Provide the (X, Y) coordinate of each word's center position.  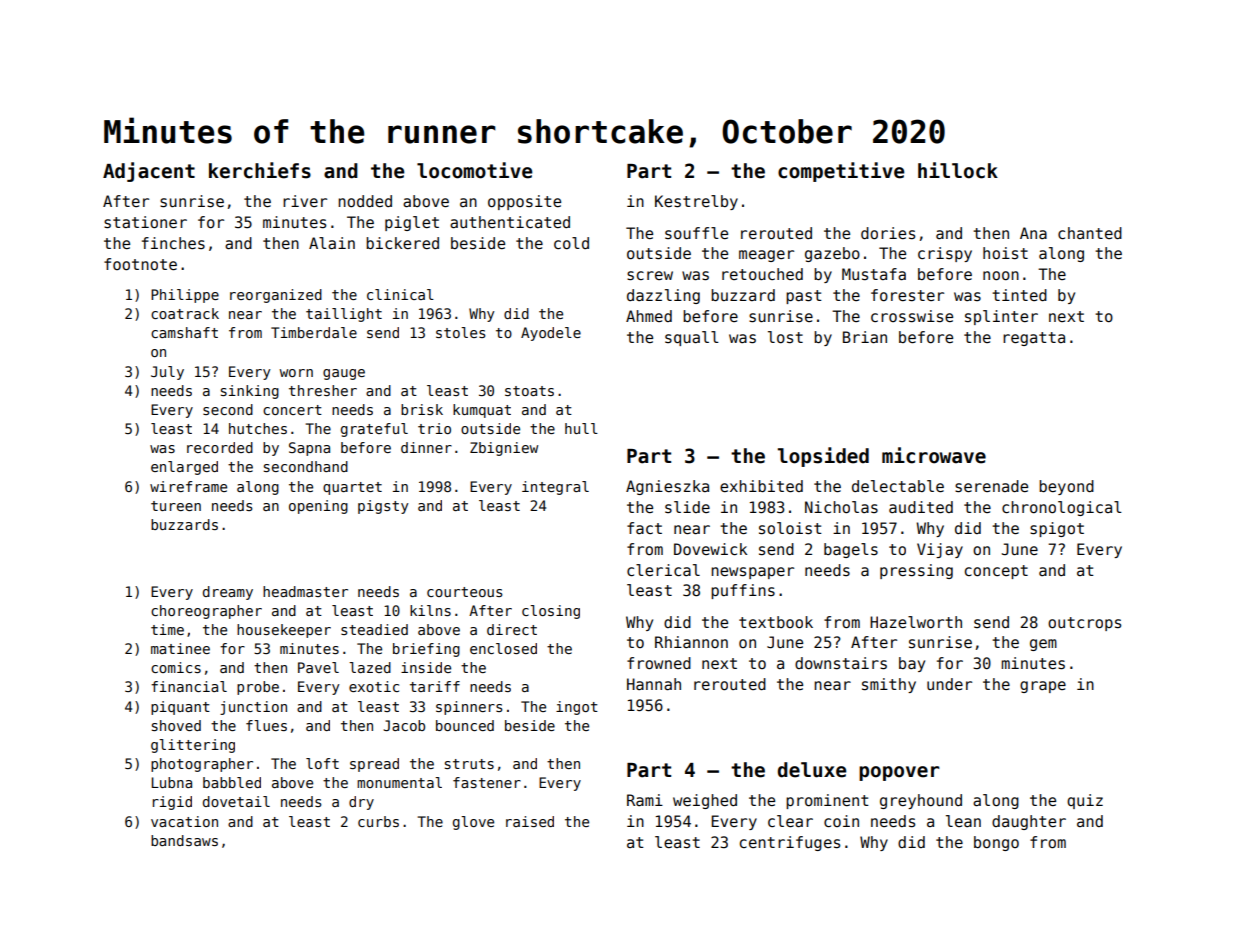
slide (687, 507)
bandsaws (184, 840)
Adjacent (149, 172)
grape (1043, 687)
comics (176, 667)
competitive (841, 172)
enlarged (184, 468)
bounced (465, 725)
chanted (1090, 233)
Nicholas (841, 507)
